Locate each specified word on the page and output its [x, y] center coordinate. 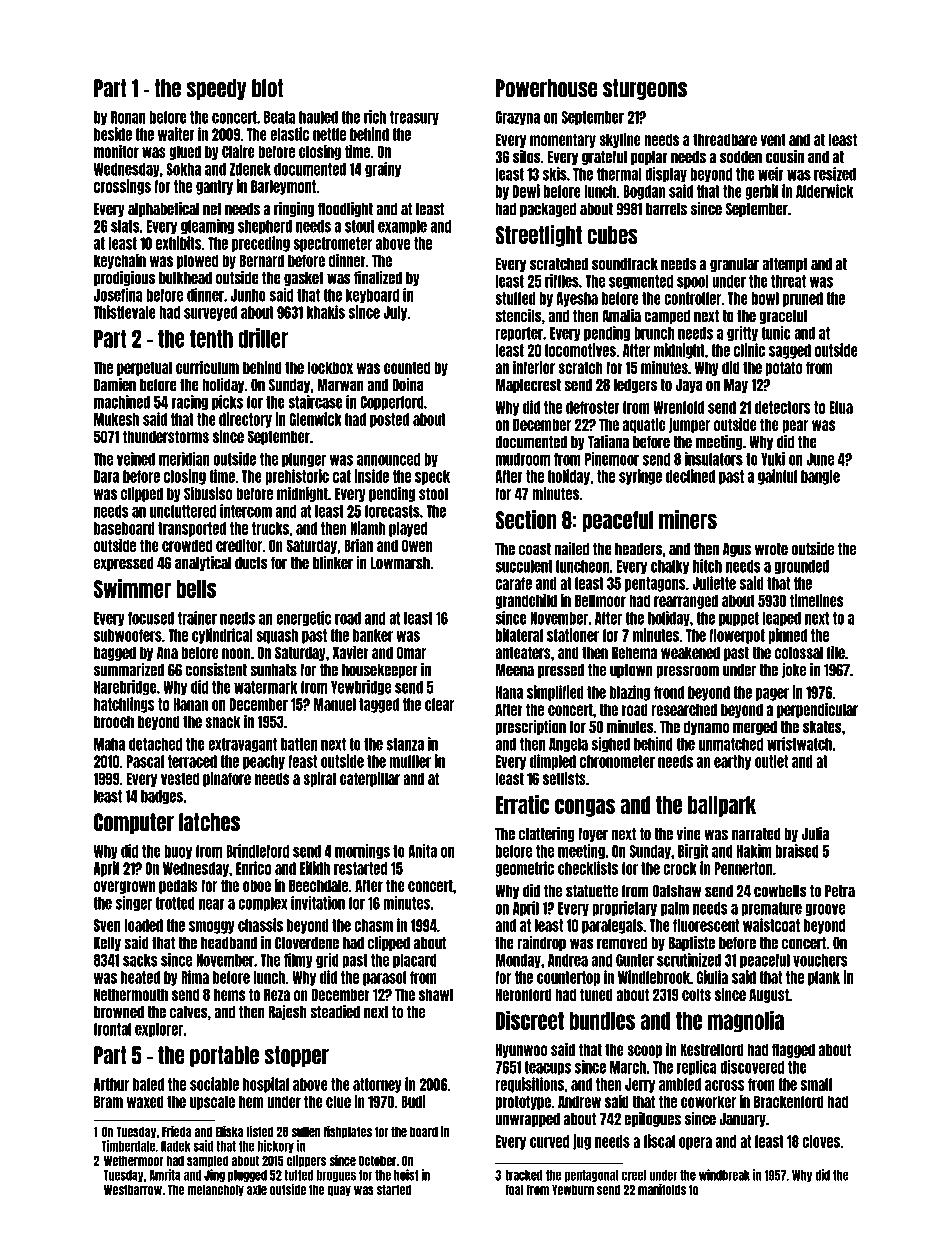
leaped [781, 619]
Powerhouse [547, 88]
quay [339, 1191]
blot [267, 88]
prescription [530, 727]
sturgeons [645, 89]
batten [299, 744]
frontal [112, 1029]
